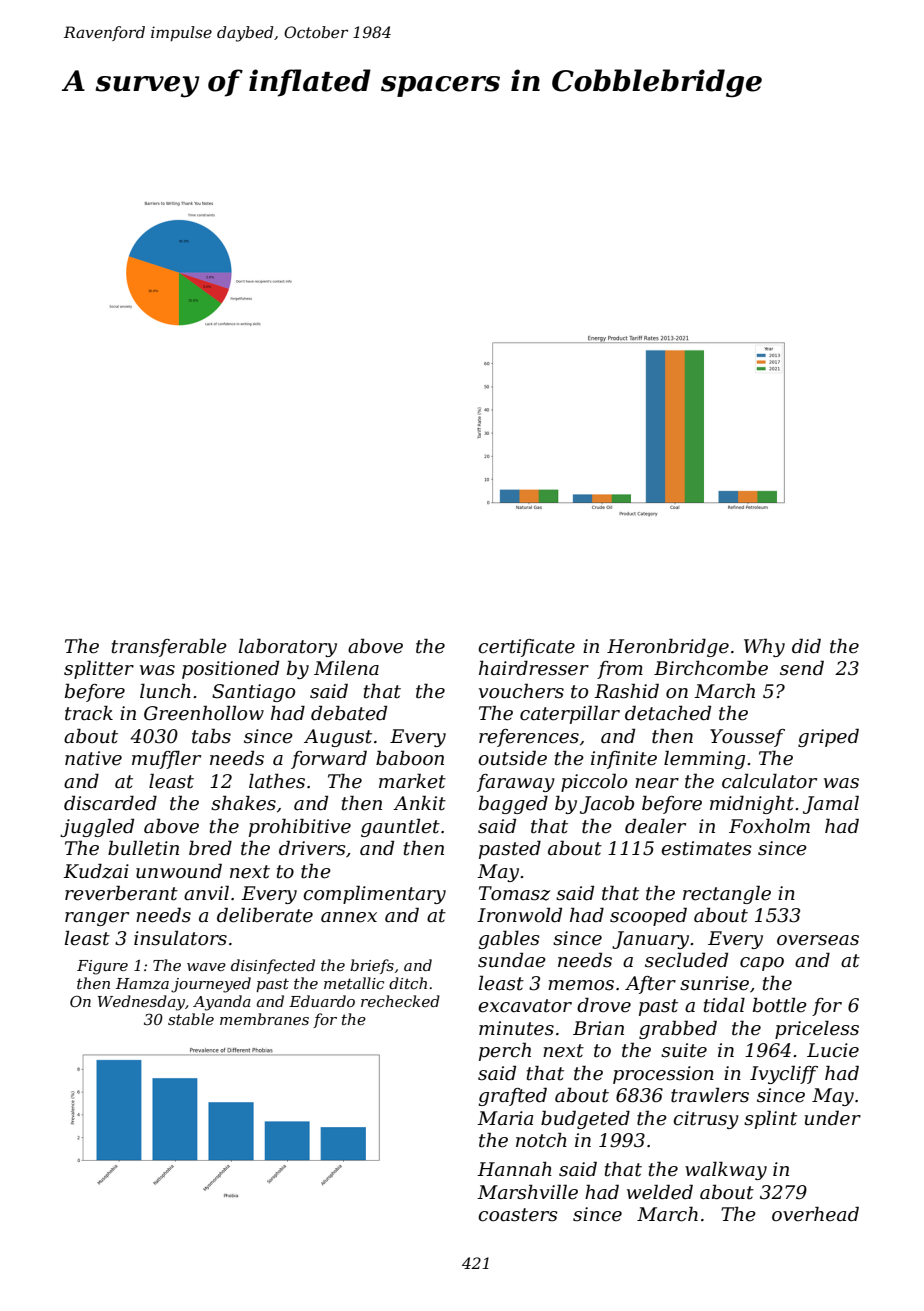  I want to click on lathes, so click(277, 781).
